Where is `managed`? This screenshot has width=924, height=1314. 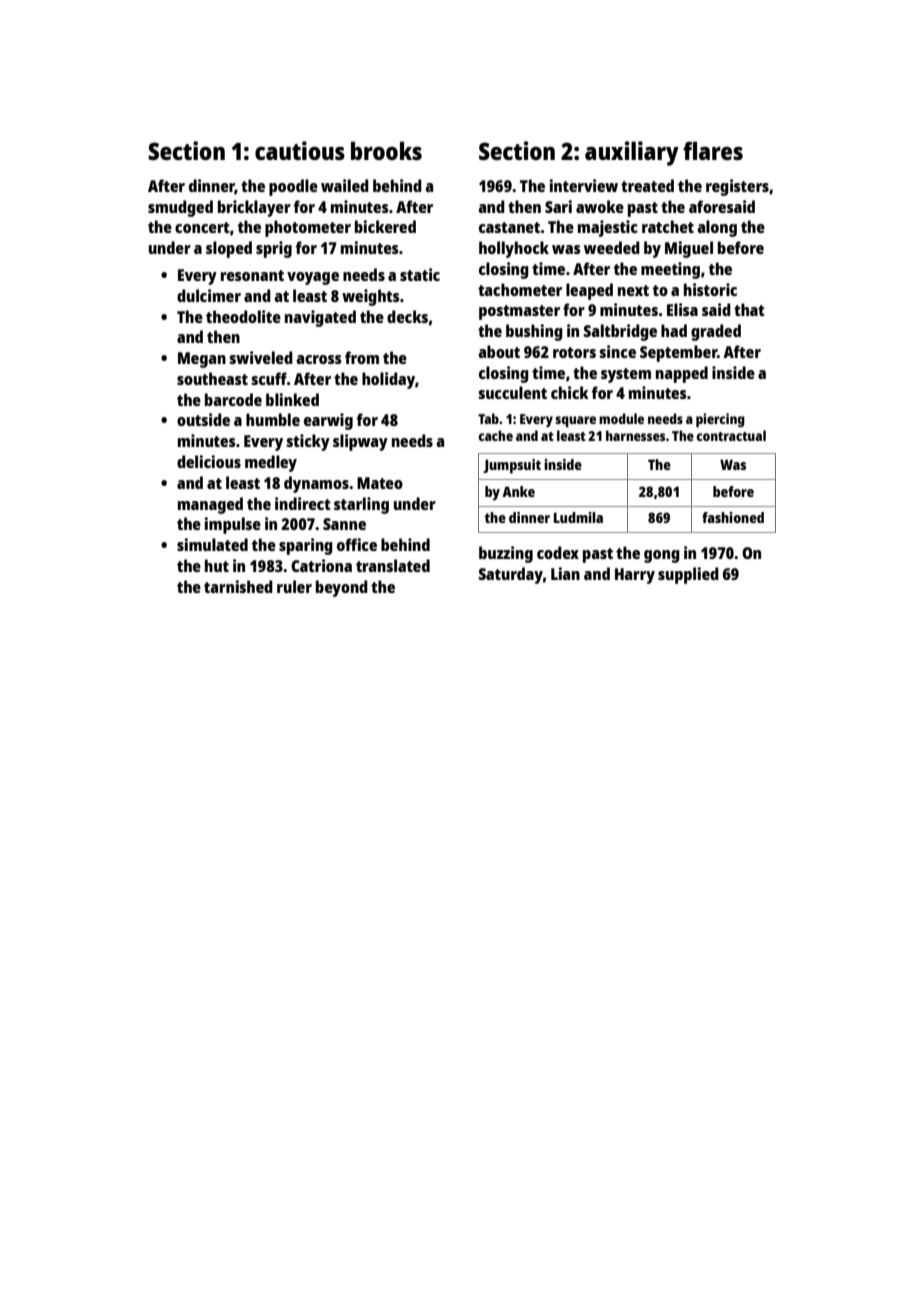 managed is located at coordinates (210, 505).
